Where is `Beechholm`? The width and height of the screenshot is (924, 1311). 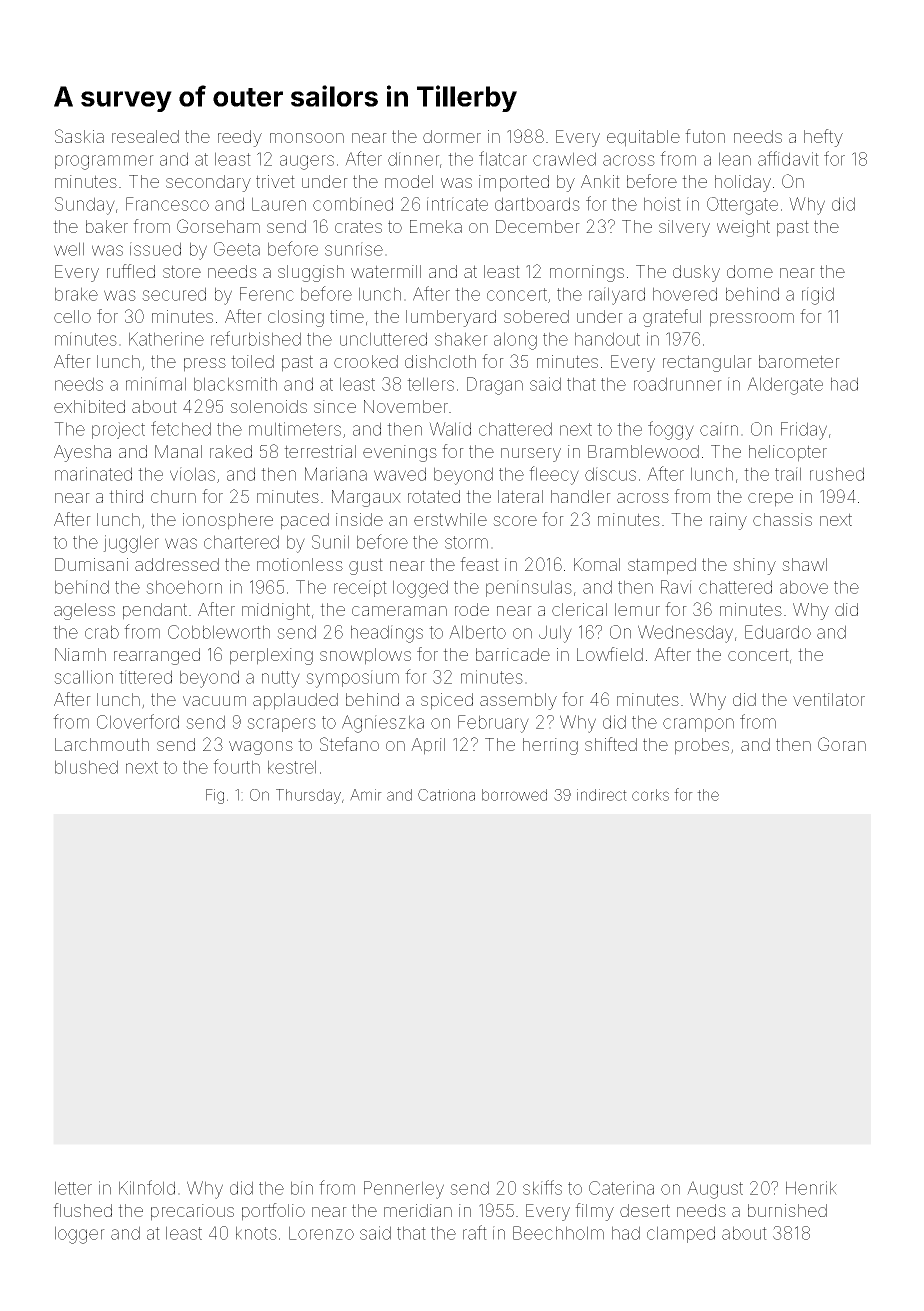
Beechholm is located at coordinates (558, 1233).
